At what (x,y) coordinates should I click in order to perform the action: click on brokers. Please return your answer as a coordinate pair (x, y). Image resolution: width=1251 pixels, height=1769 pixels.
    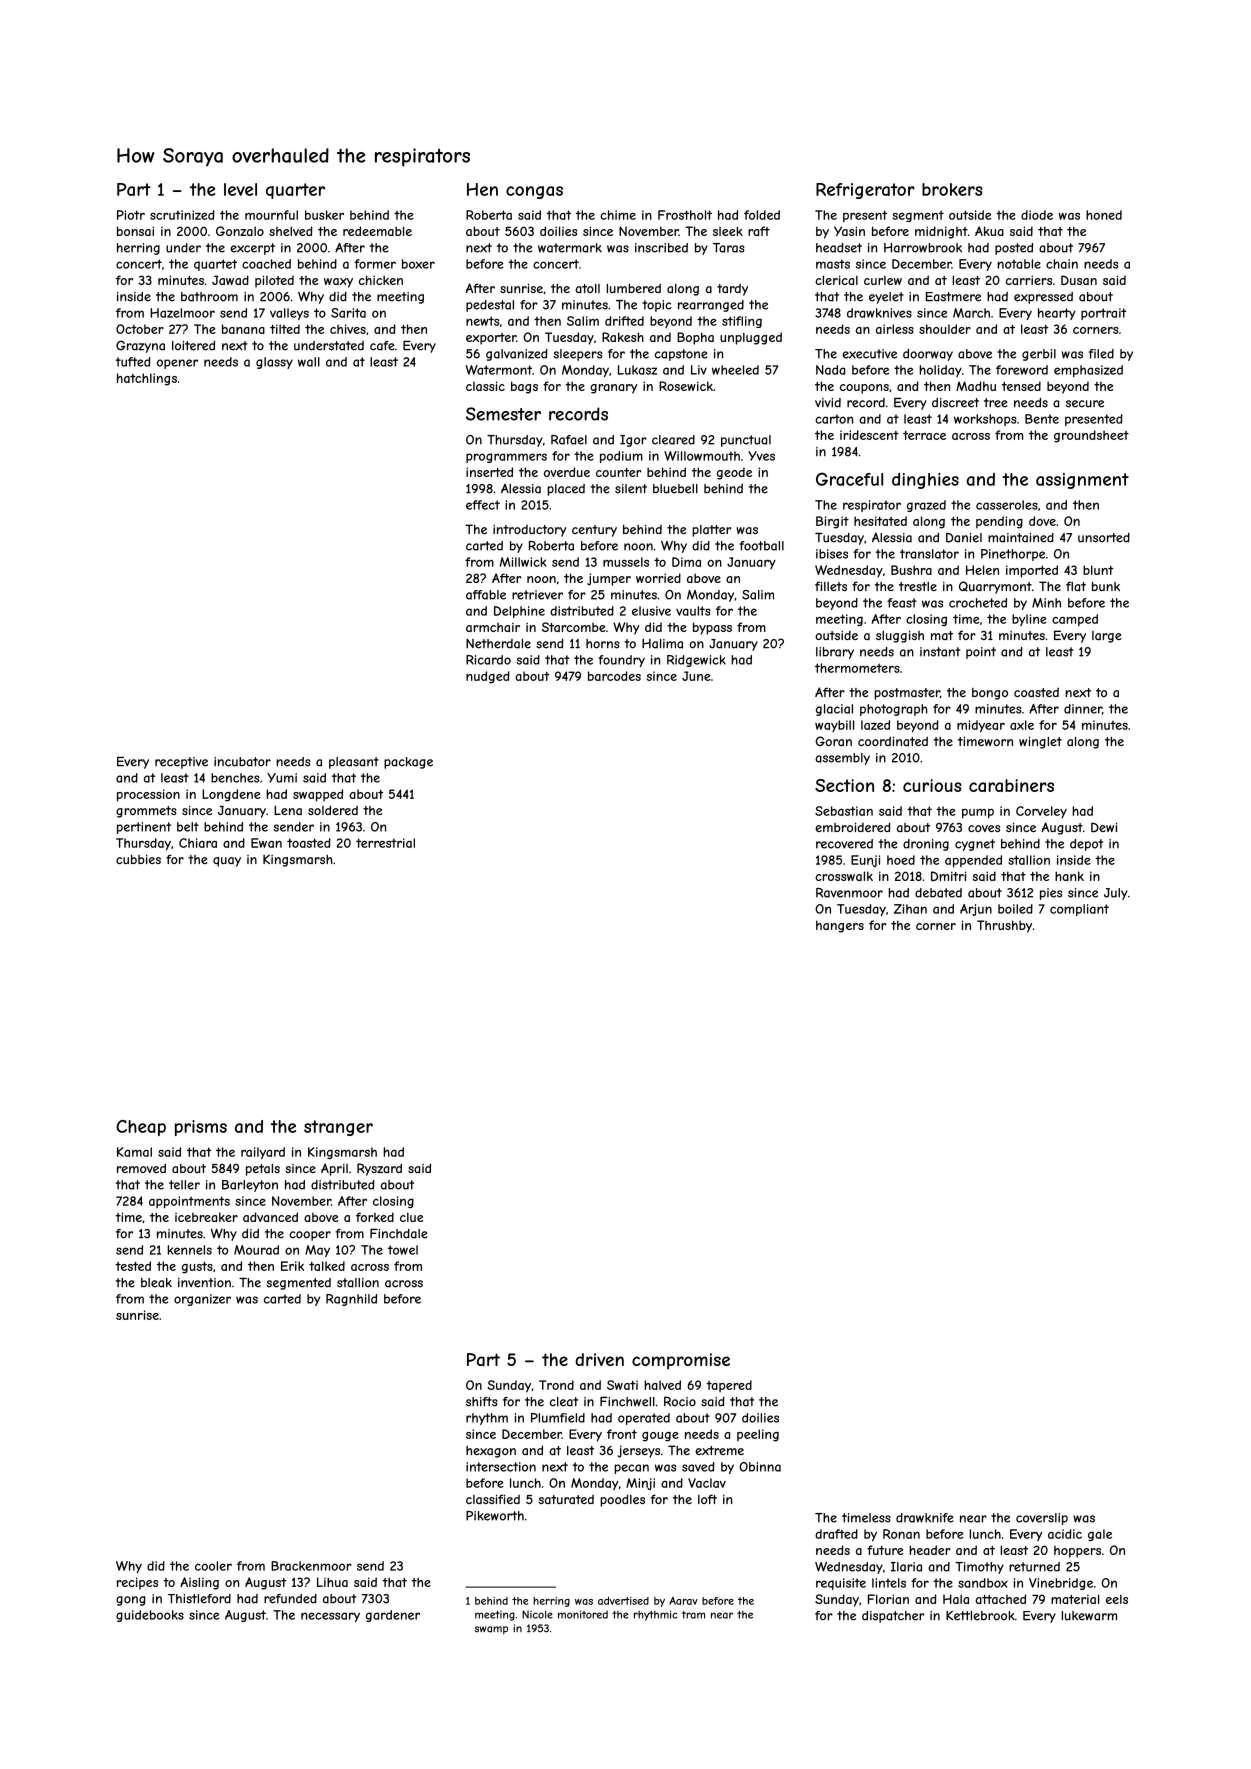
    Looking at the image, I should click on (952, 189).
